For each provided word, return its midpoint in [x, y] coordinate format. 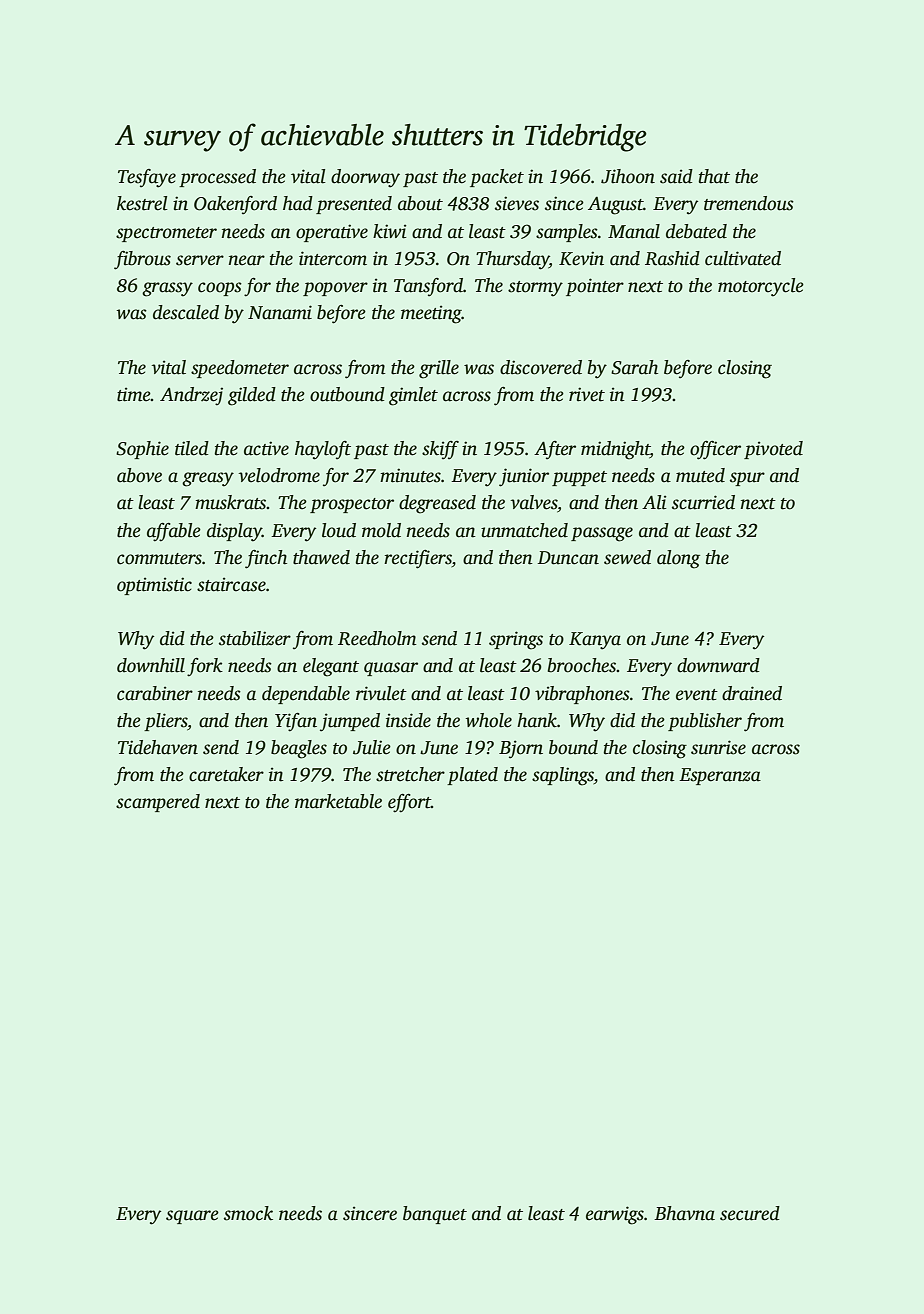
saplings [563, 776]
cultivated [743, 258]
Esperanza [720, 776]
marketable [338, 801]
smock [248, 1213]
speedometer [240, 369]
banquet [435, 1215]
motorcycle [761, 287]
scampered [158, 803]
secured [750, 1213]
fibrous [142, 260]
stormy [535, 289]
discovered [541, 367]
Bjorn [521, 749]
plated [472, 776]
